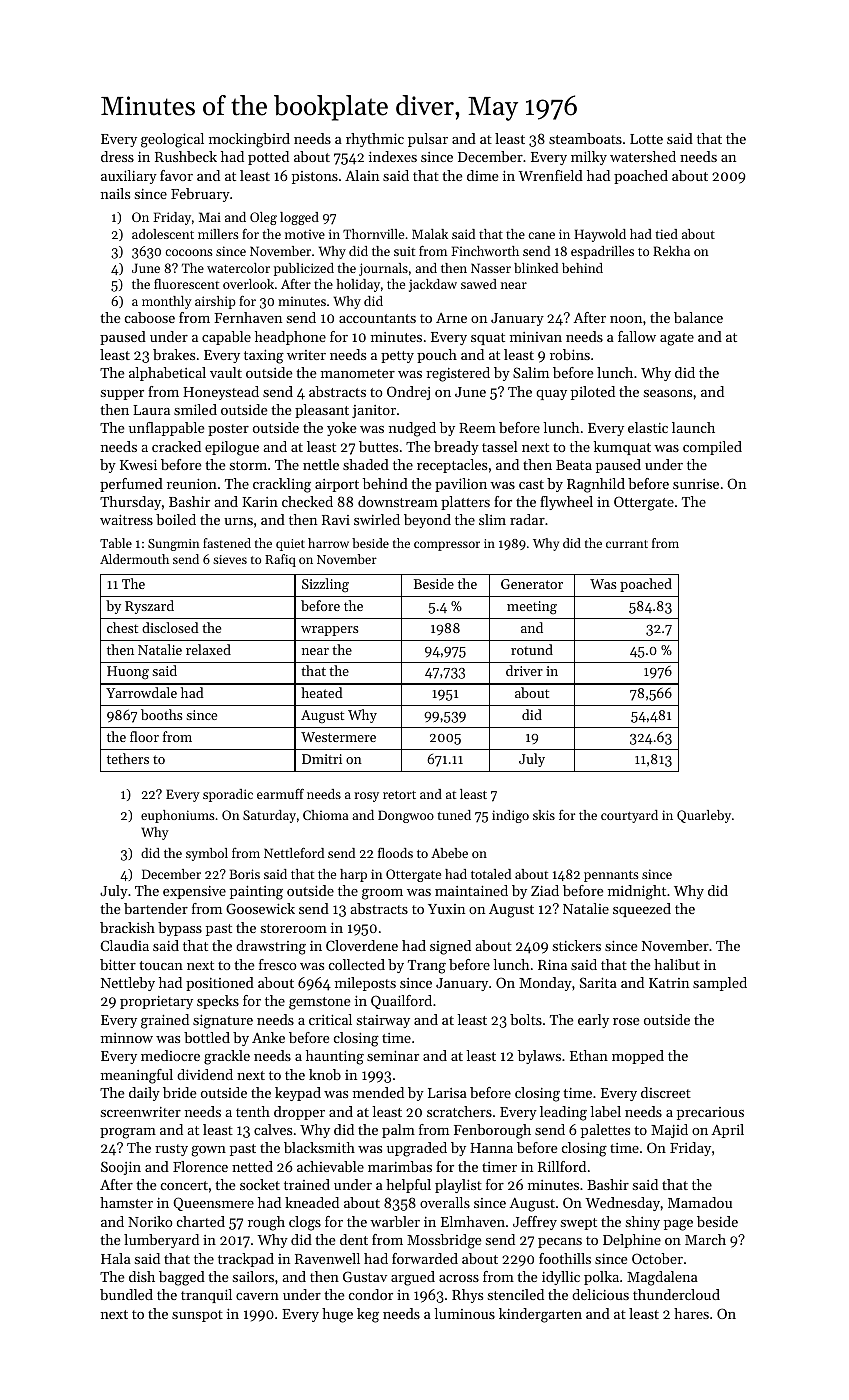 The width and height of the document is (849, 1400). I want to click on disclosed, so click(170, 627).
